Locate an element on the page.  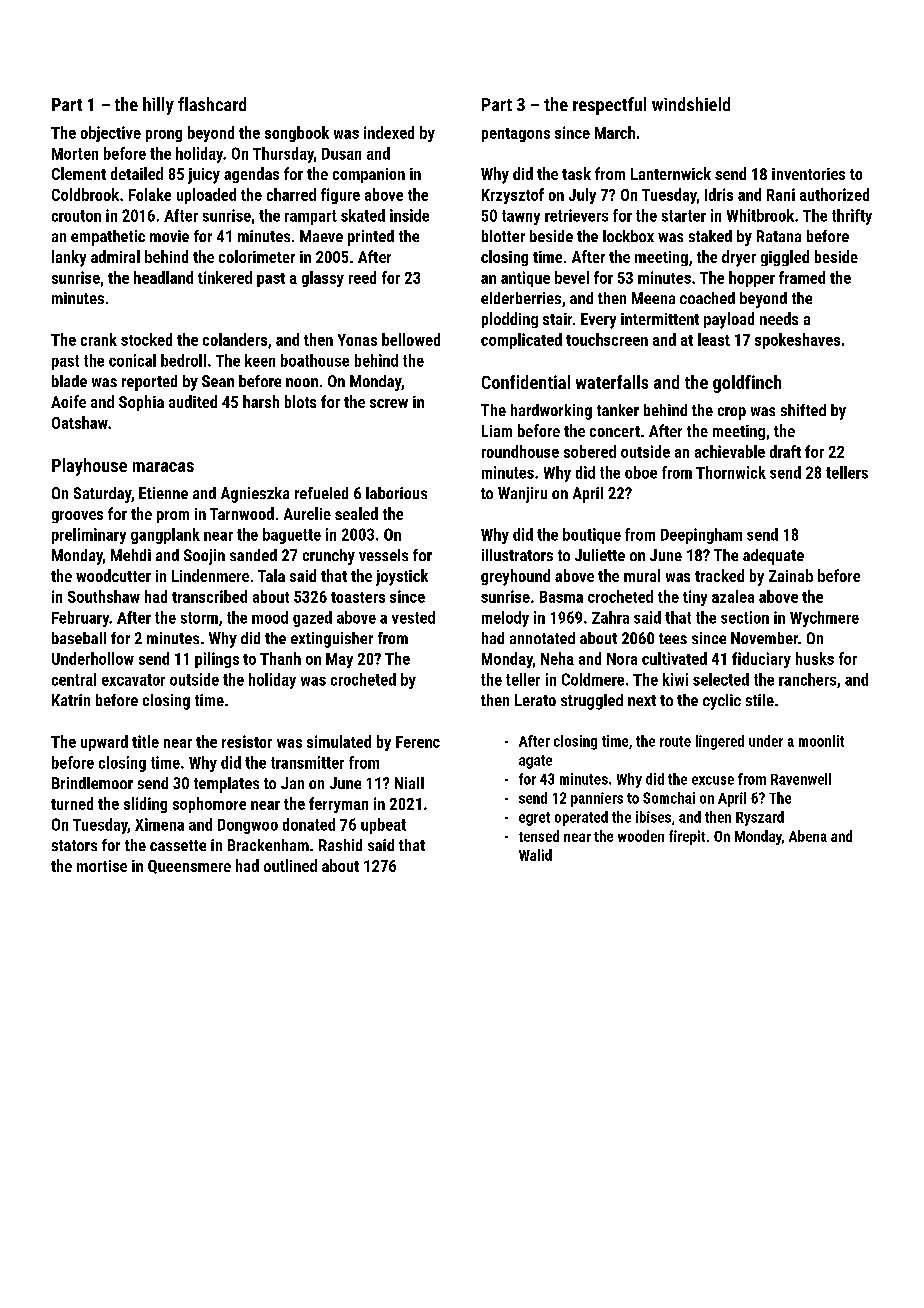
mortise is located at coordinates (102, 866).
